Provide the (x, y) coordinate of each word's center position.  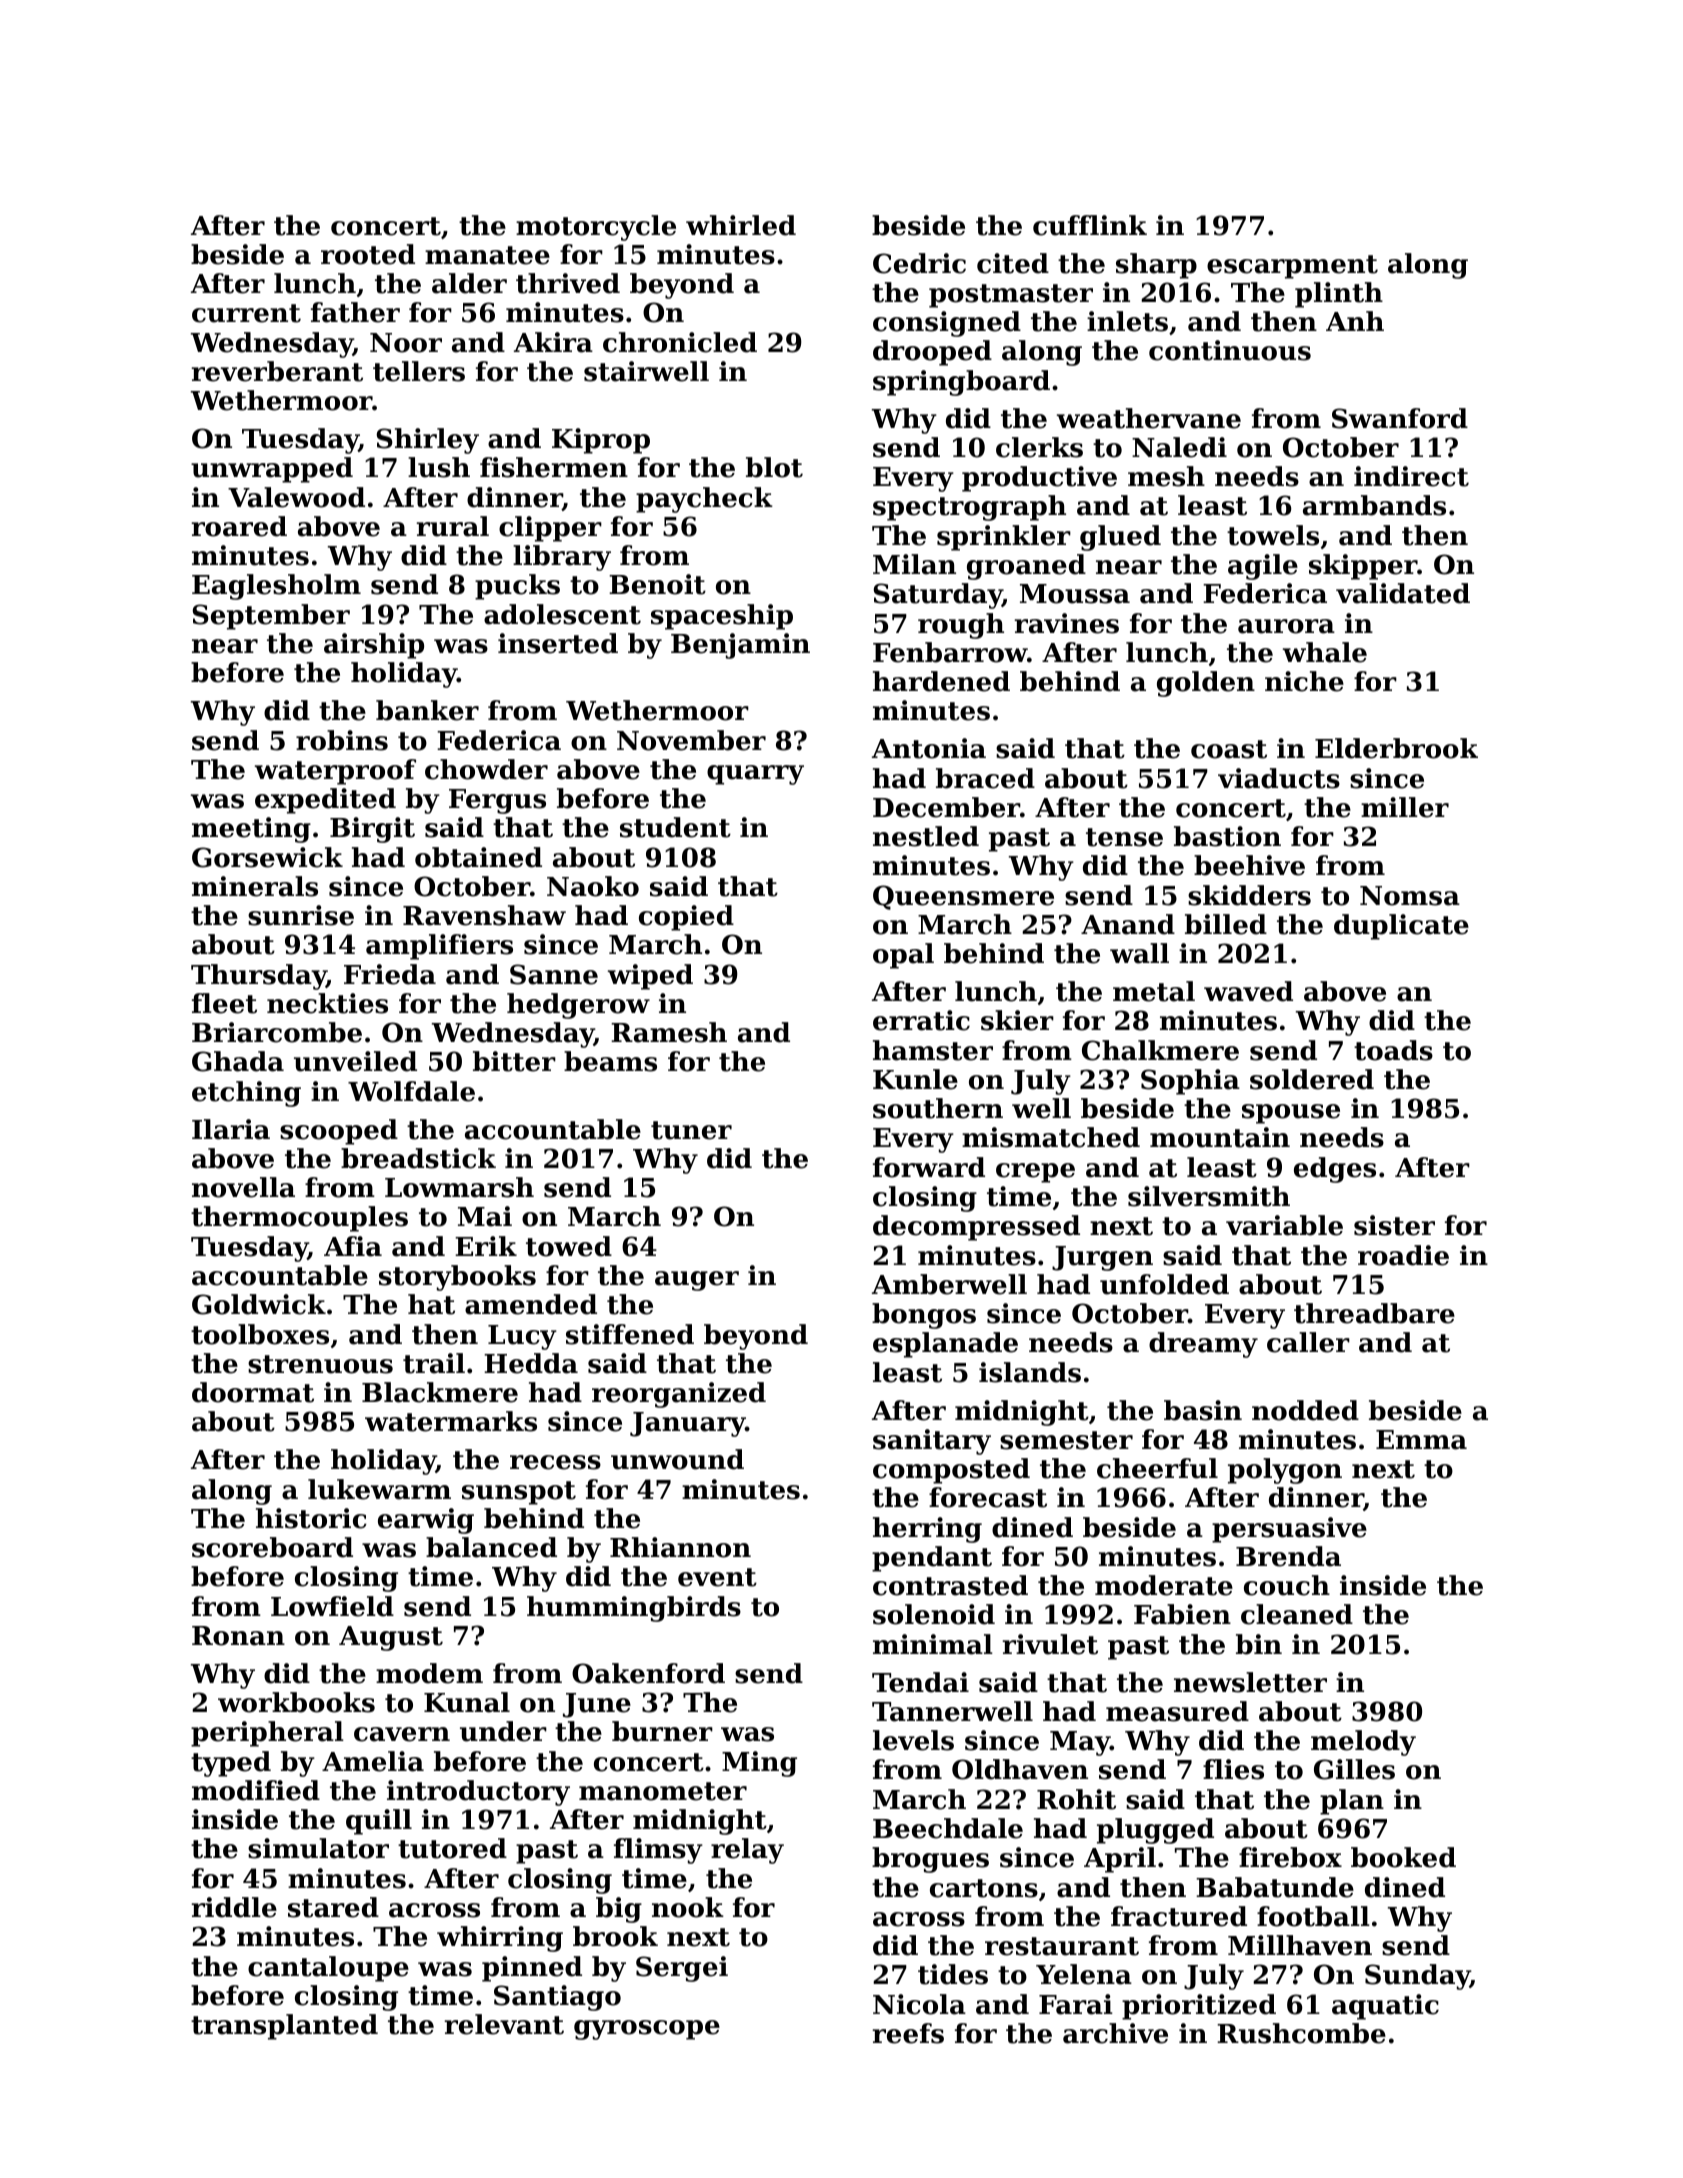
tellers (419, 371)
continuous (1230, 350)
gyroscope (647, 2030)
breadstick (418, 1158)
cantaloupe (328, 1969)
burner (662, 1731)
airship (374, 646)
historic (311, 1518)
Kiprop (601, 441)
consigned (947, 324)
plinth (1339, 295)
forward (929, 1167)
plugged (1155, 1831)
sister (1394, 1225)
